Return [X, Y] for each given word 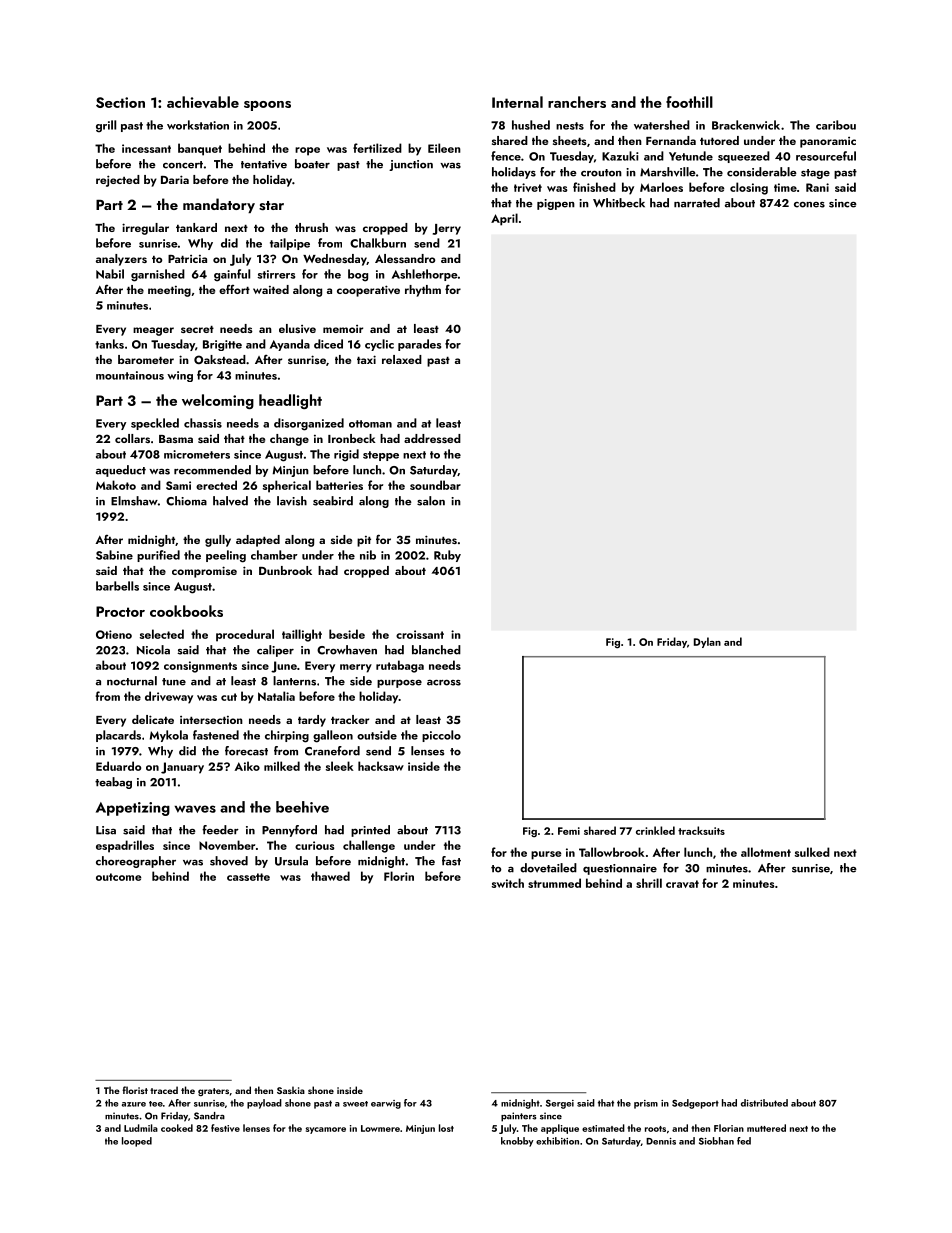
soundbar [435, 485]
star [271, 206]
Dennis [661, 1141]
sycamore [326, 1130]
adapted [258, 541]
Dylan [707, 642]
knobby [517, 1142]
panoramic [828, 142]
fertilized [377, 148]
